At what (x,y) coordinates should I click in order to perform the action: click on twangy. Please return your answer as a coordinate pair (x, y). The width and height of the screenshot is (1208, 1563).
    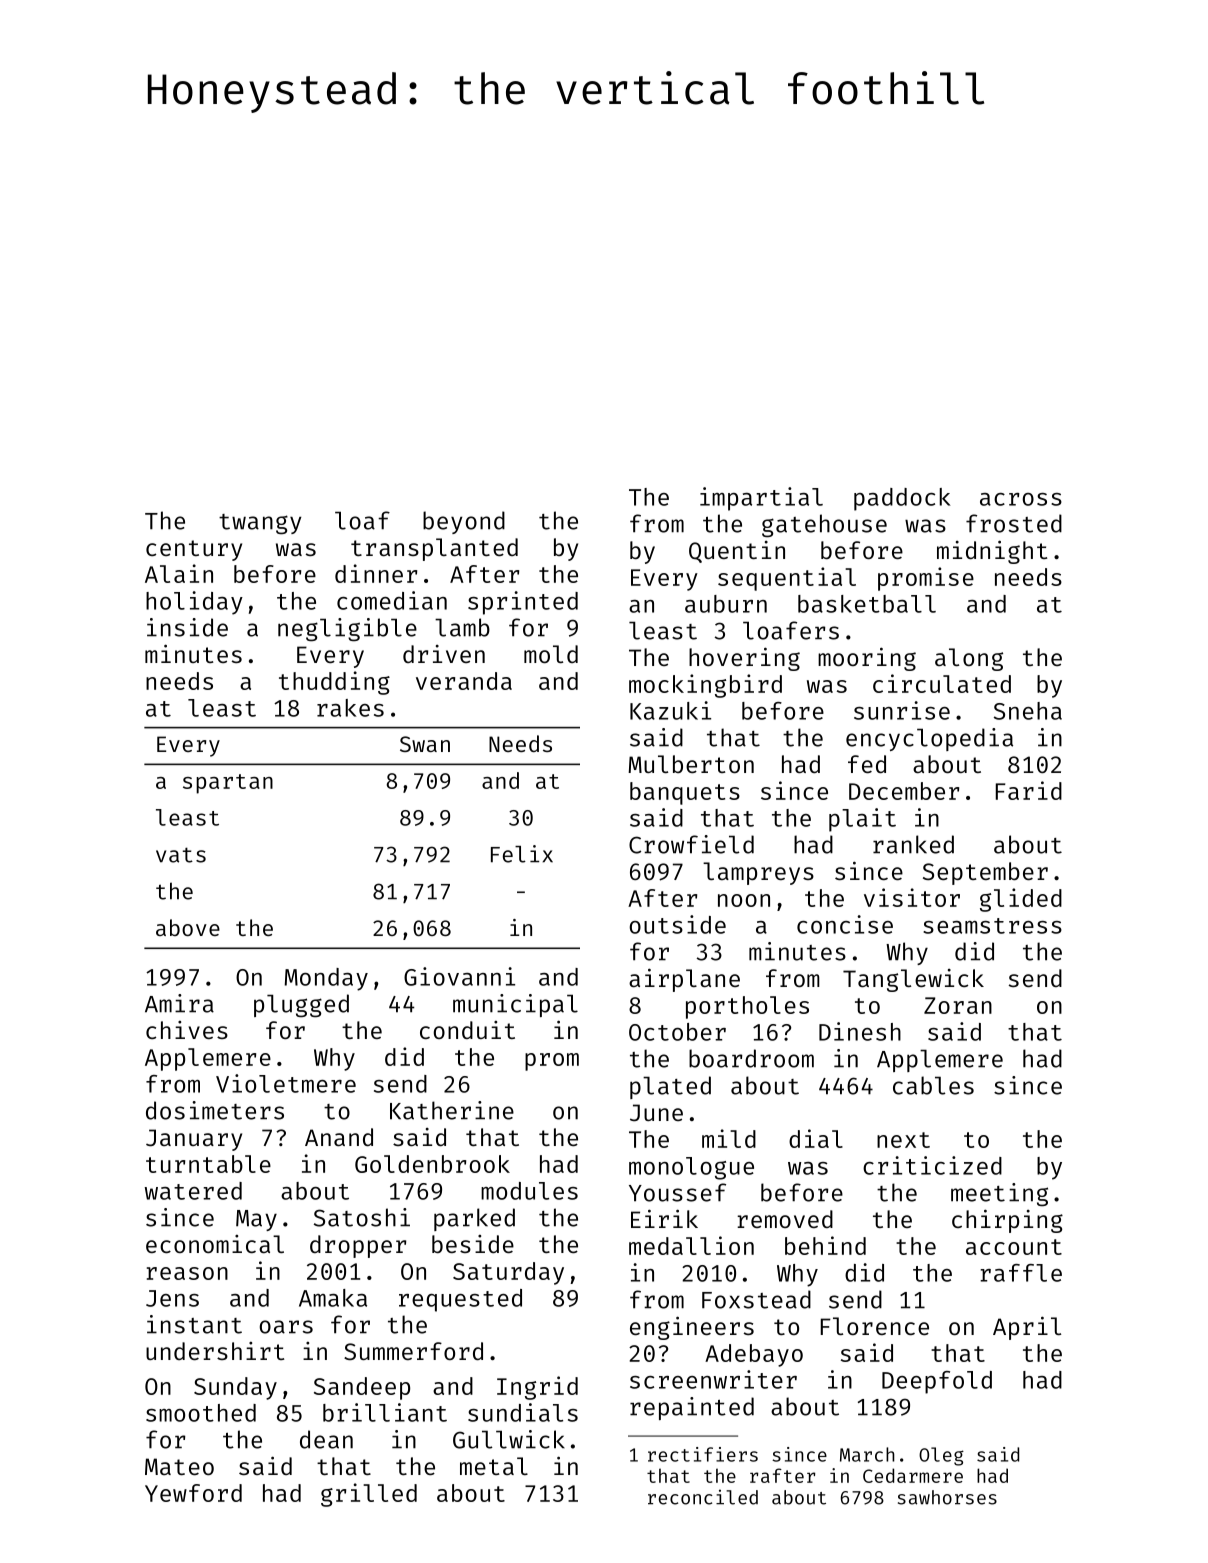
    Looking at the image, I should click on (260, 524).
